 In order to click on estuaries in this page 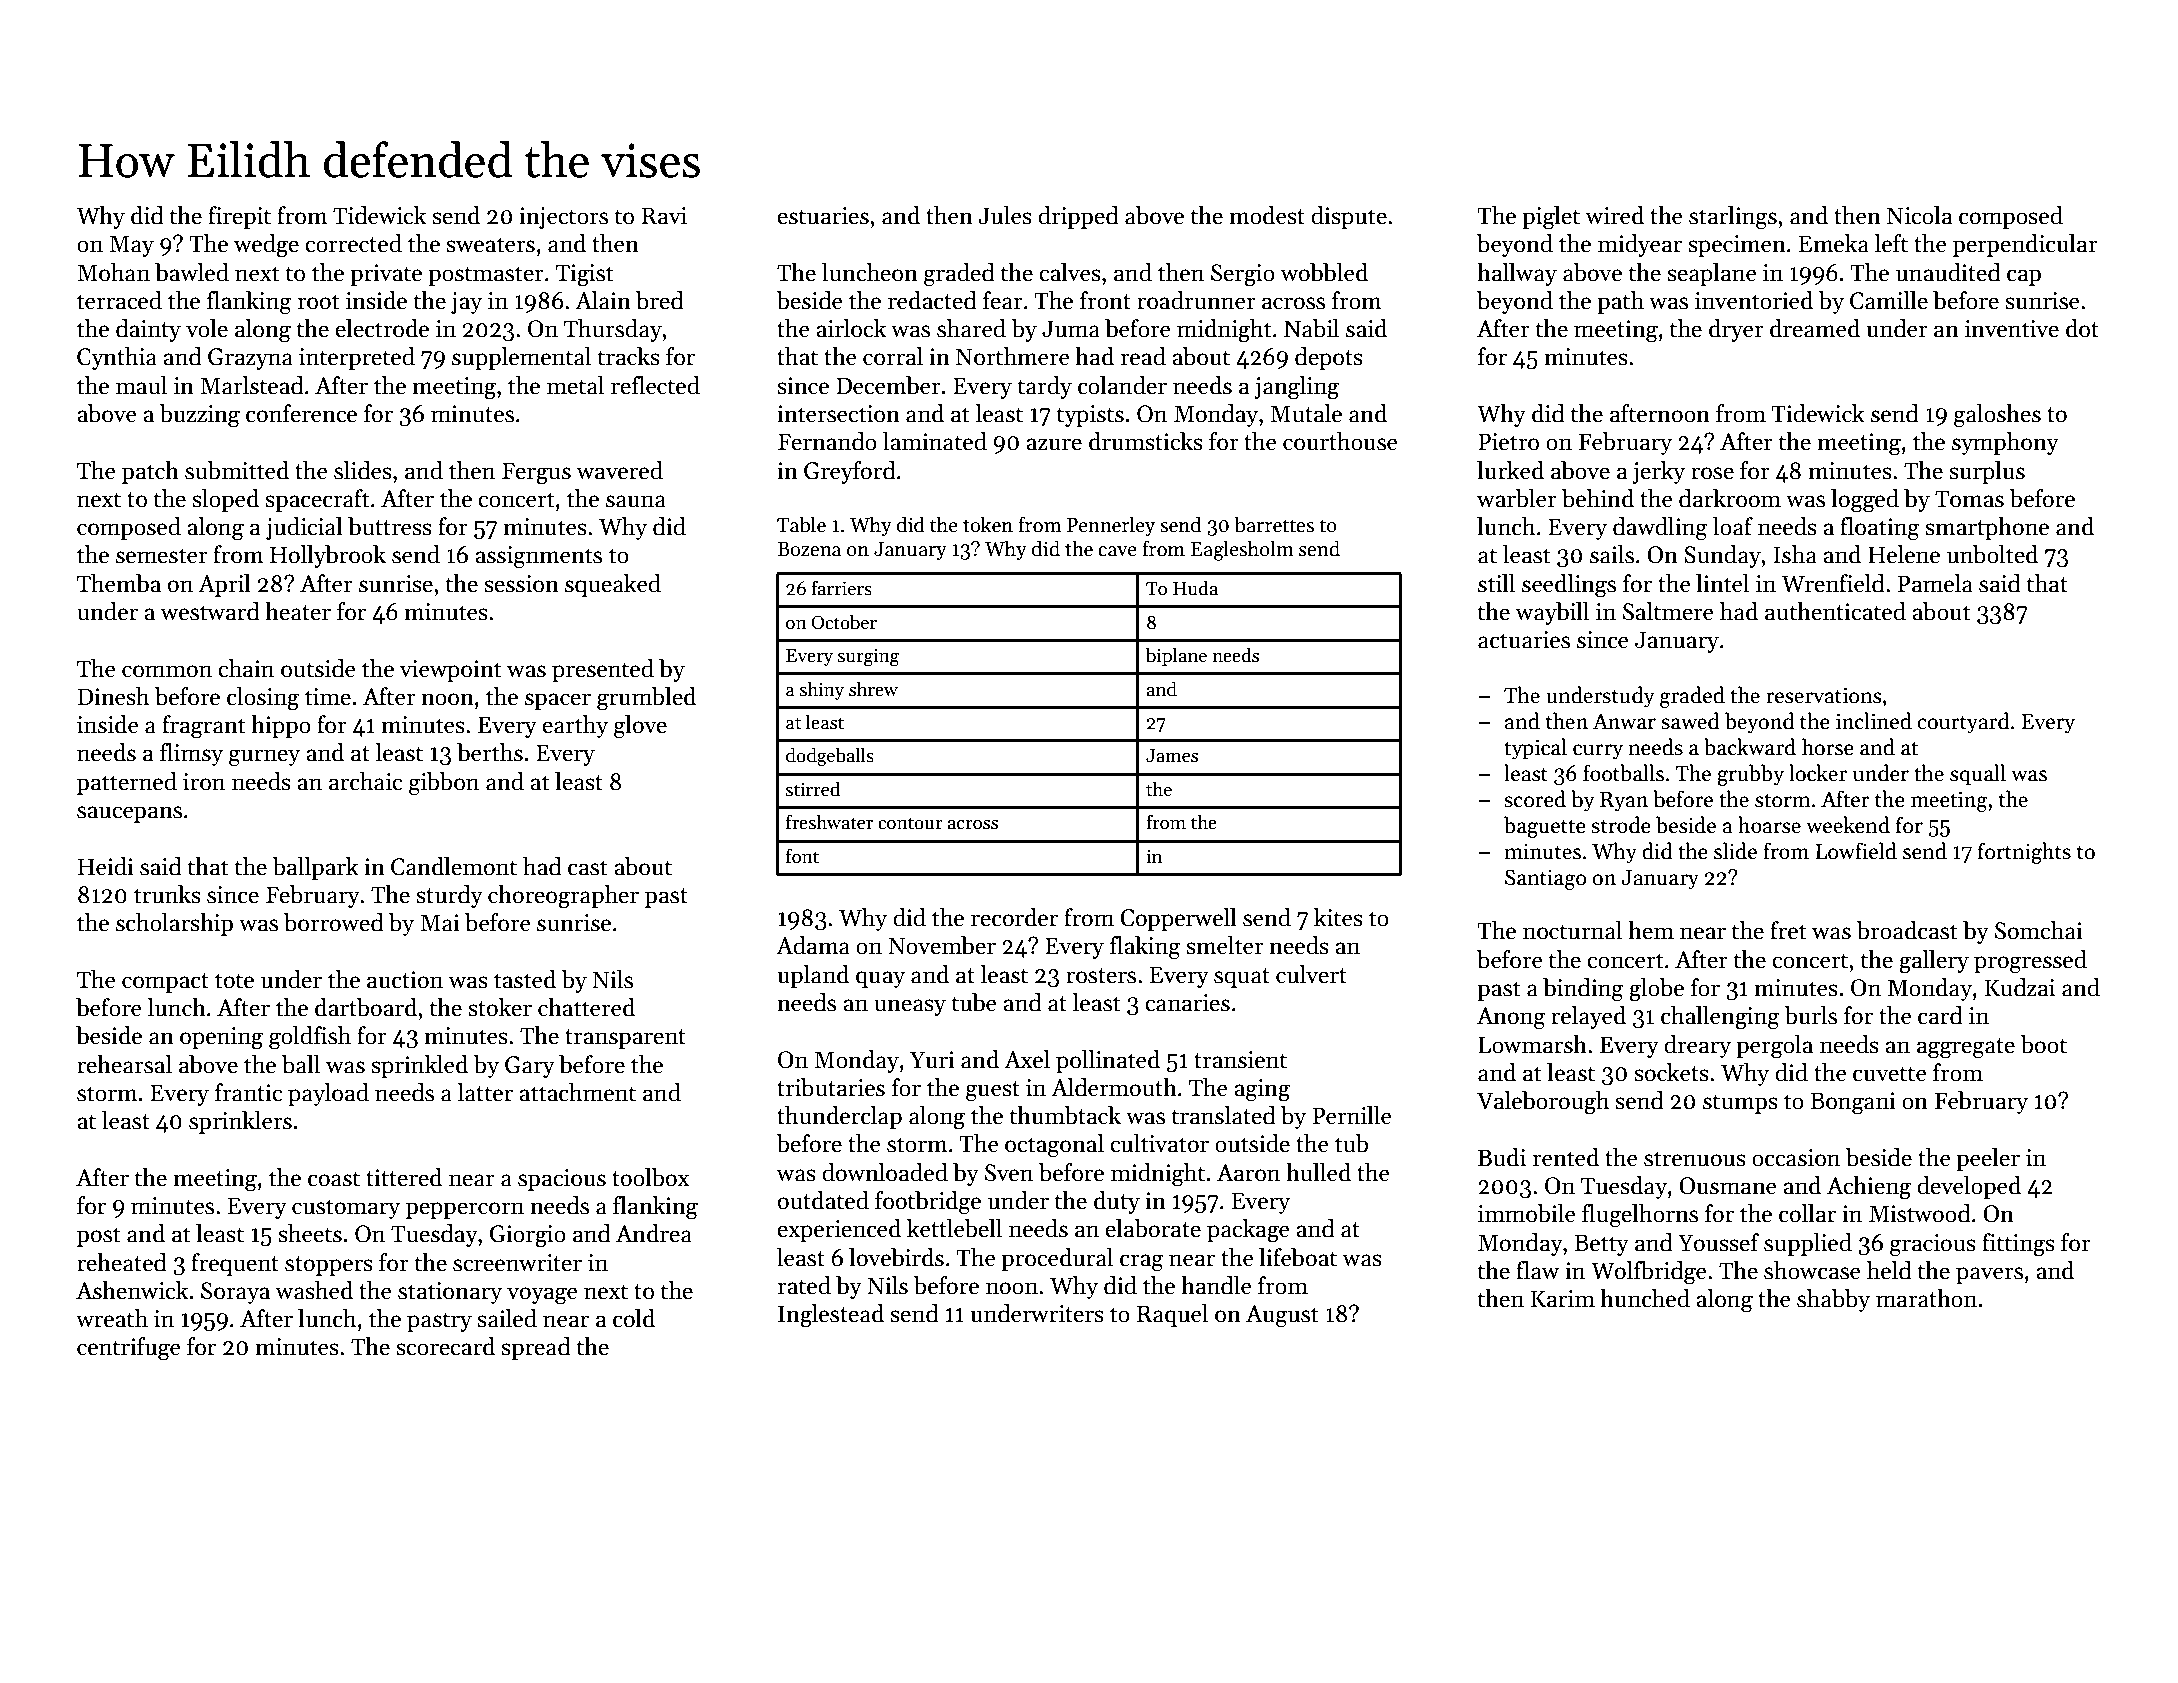, I will do `click(823, 216)`.
